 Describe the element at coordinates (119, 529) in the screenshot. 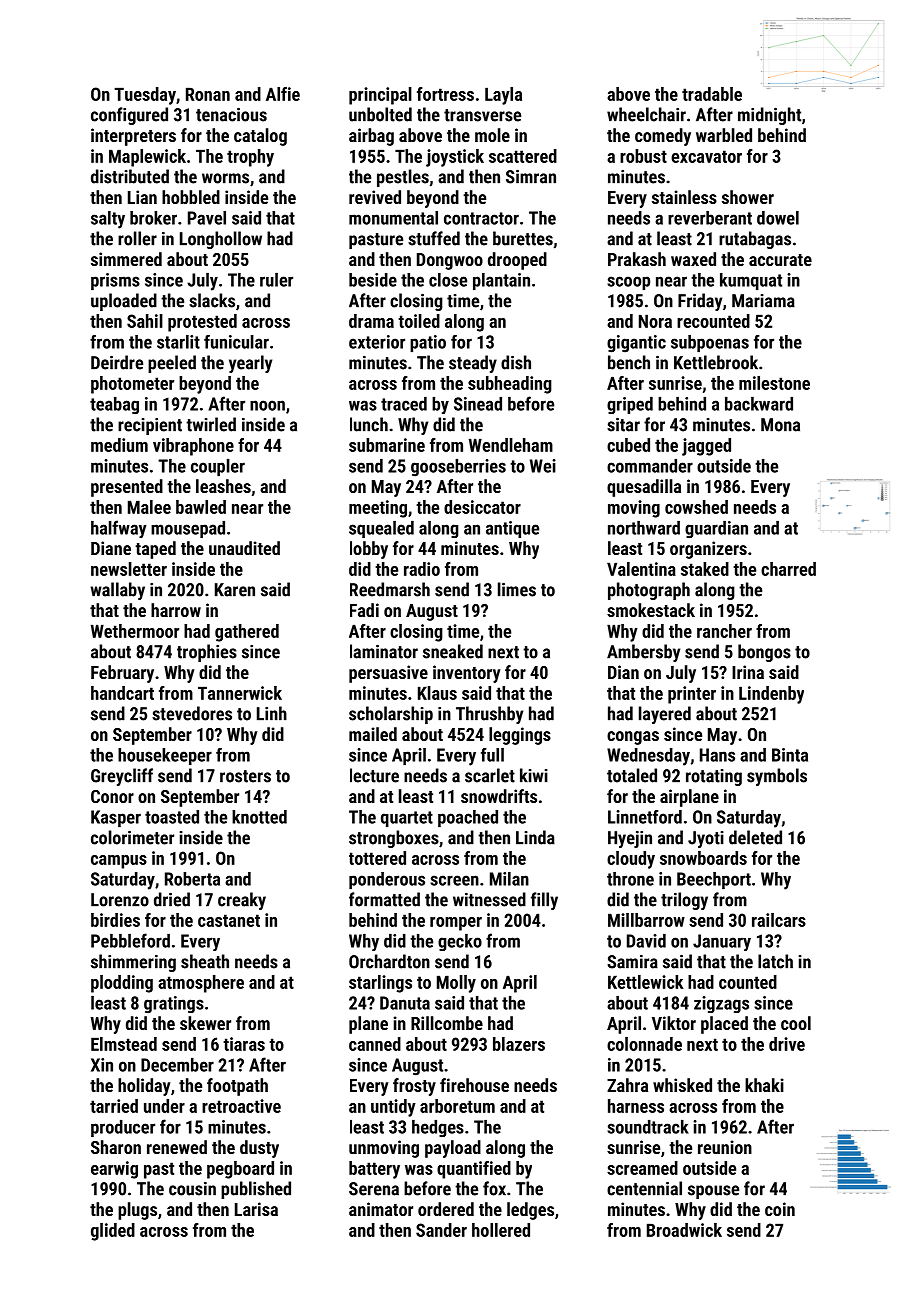

I see `halfway` at that location.
